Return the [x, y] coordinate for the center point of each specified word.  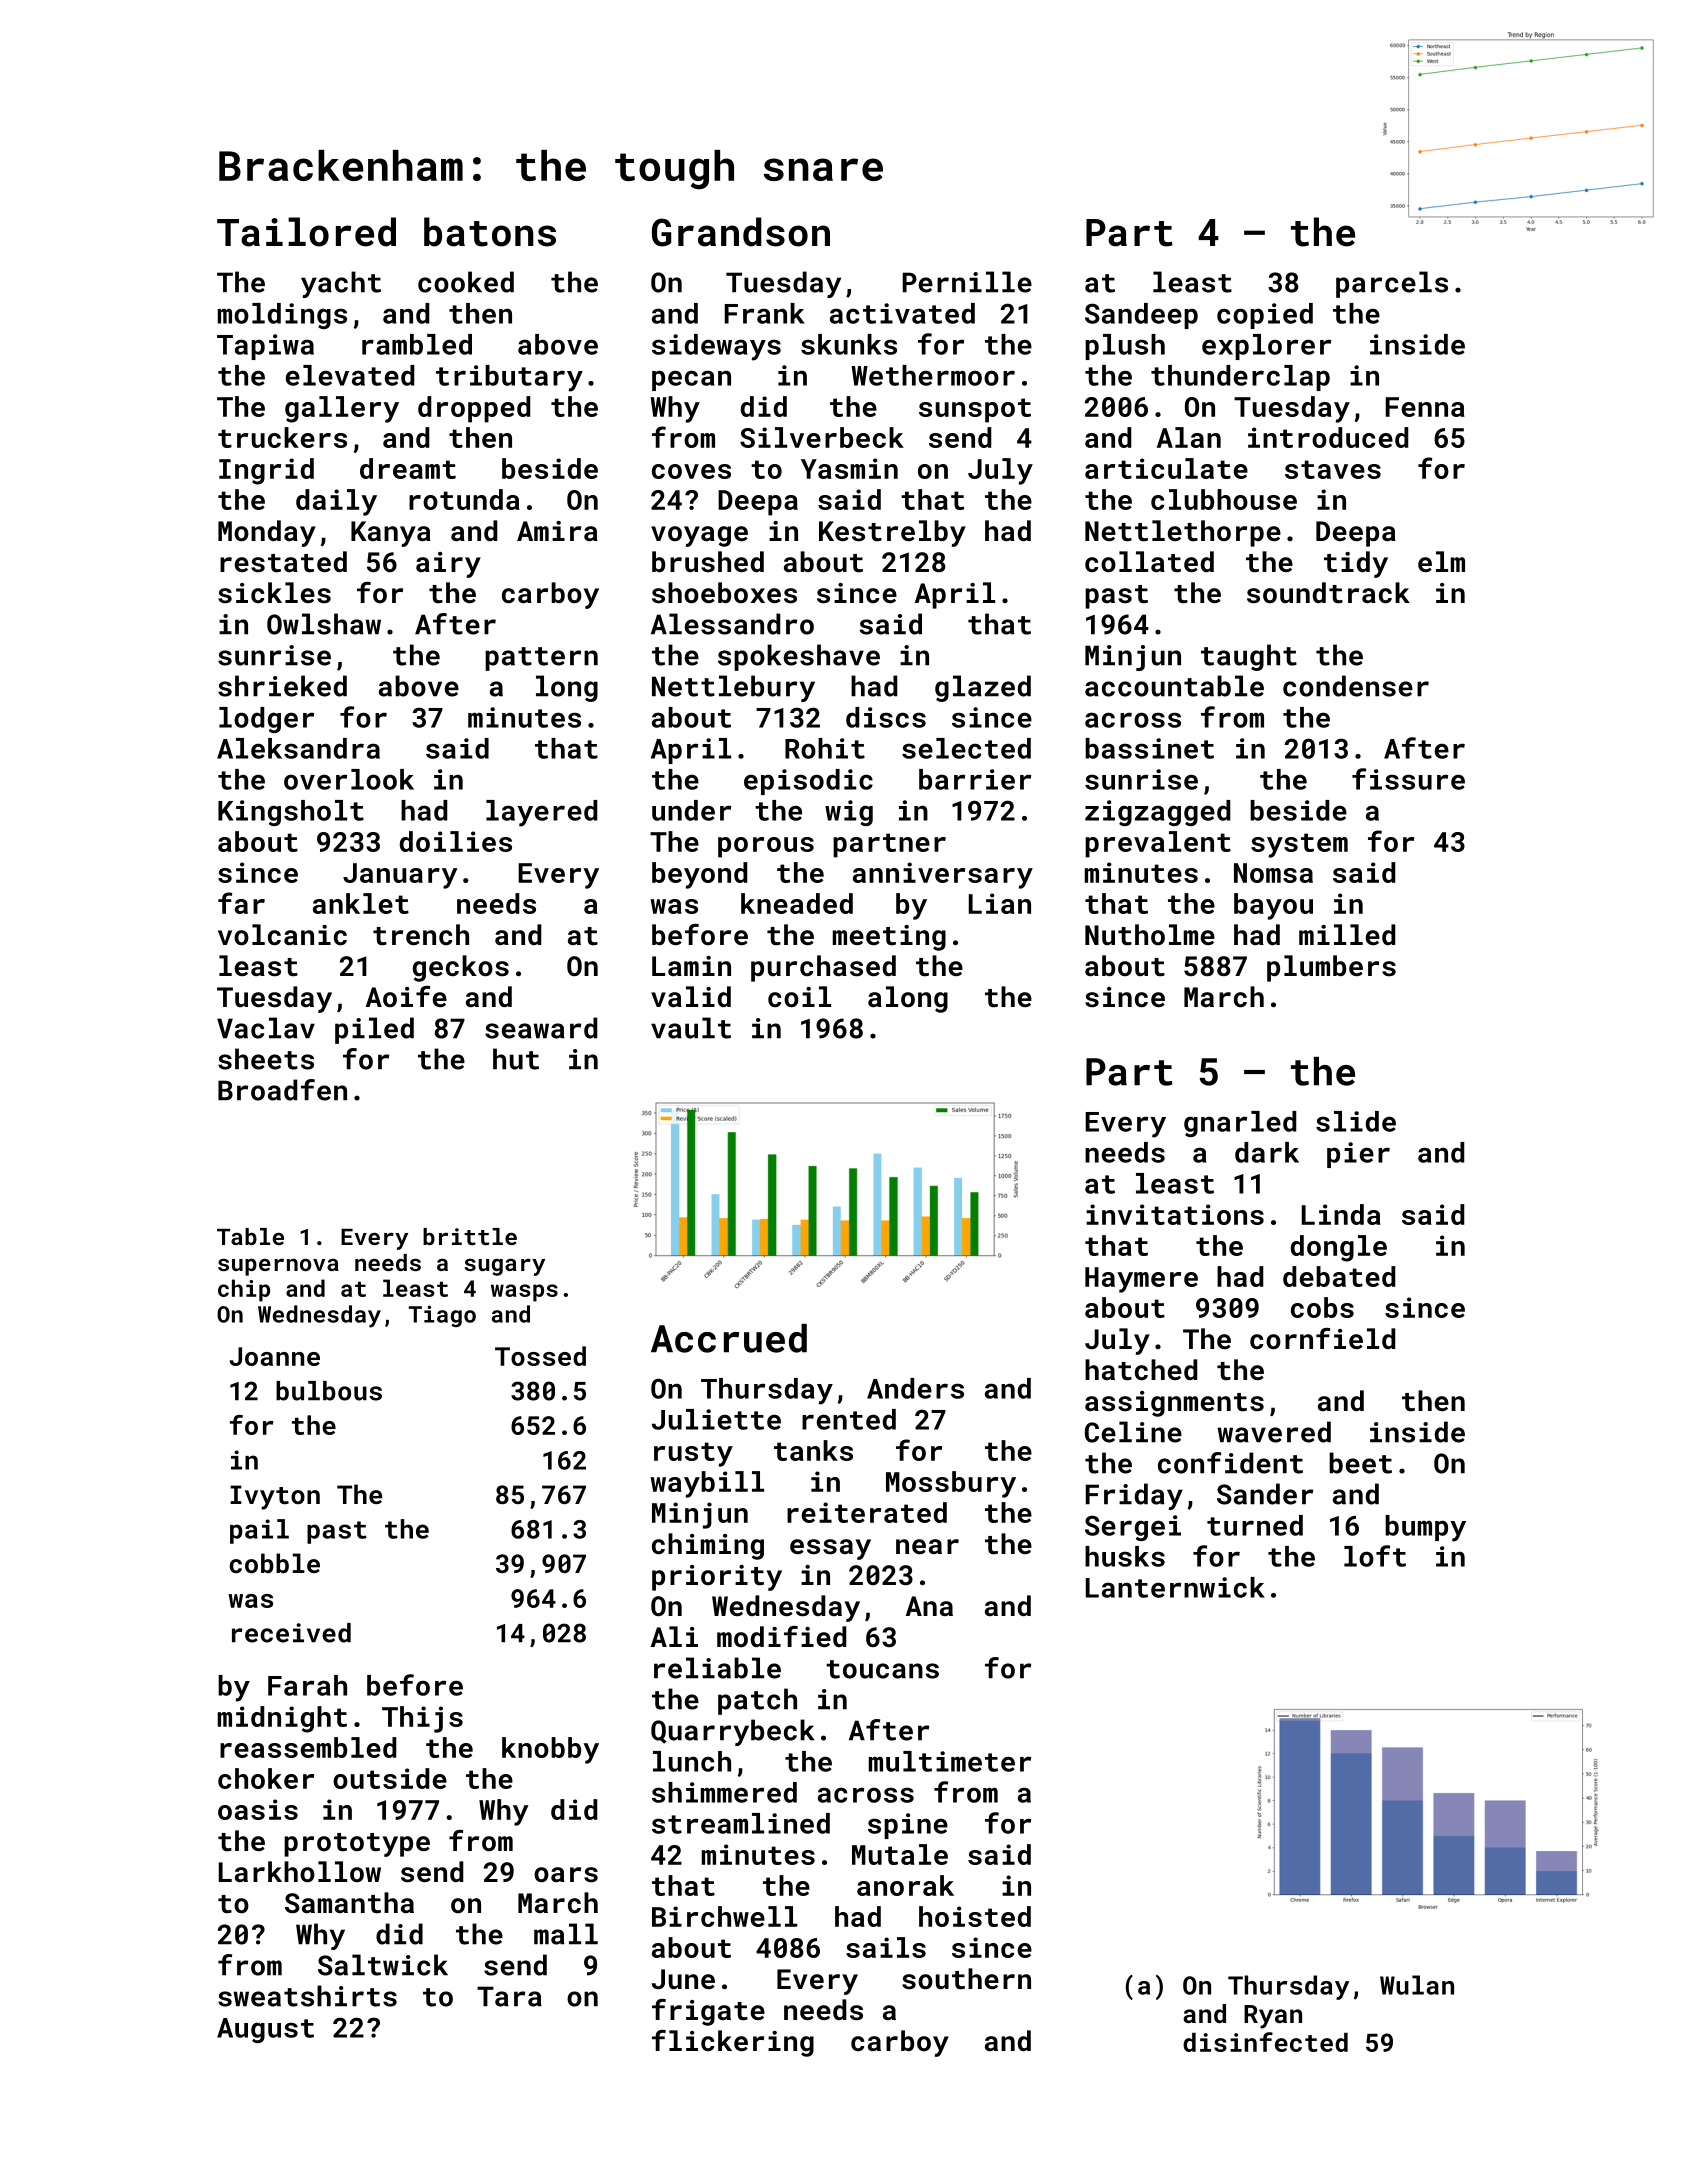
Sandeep [1141, 316]
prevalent [1158, 844]
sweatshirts [307, 1996]
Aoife [406, 996]
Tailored [306, 232]
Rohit [825, 748]
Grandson [741, 232]
